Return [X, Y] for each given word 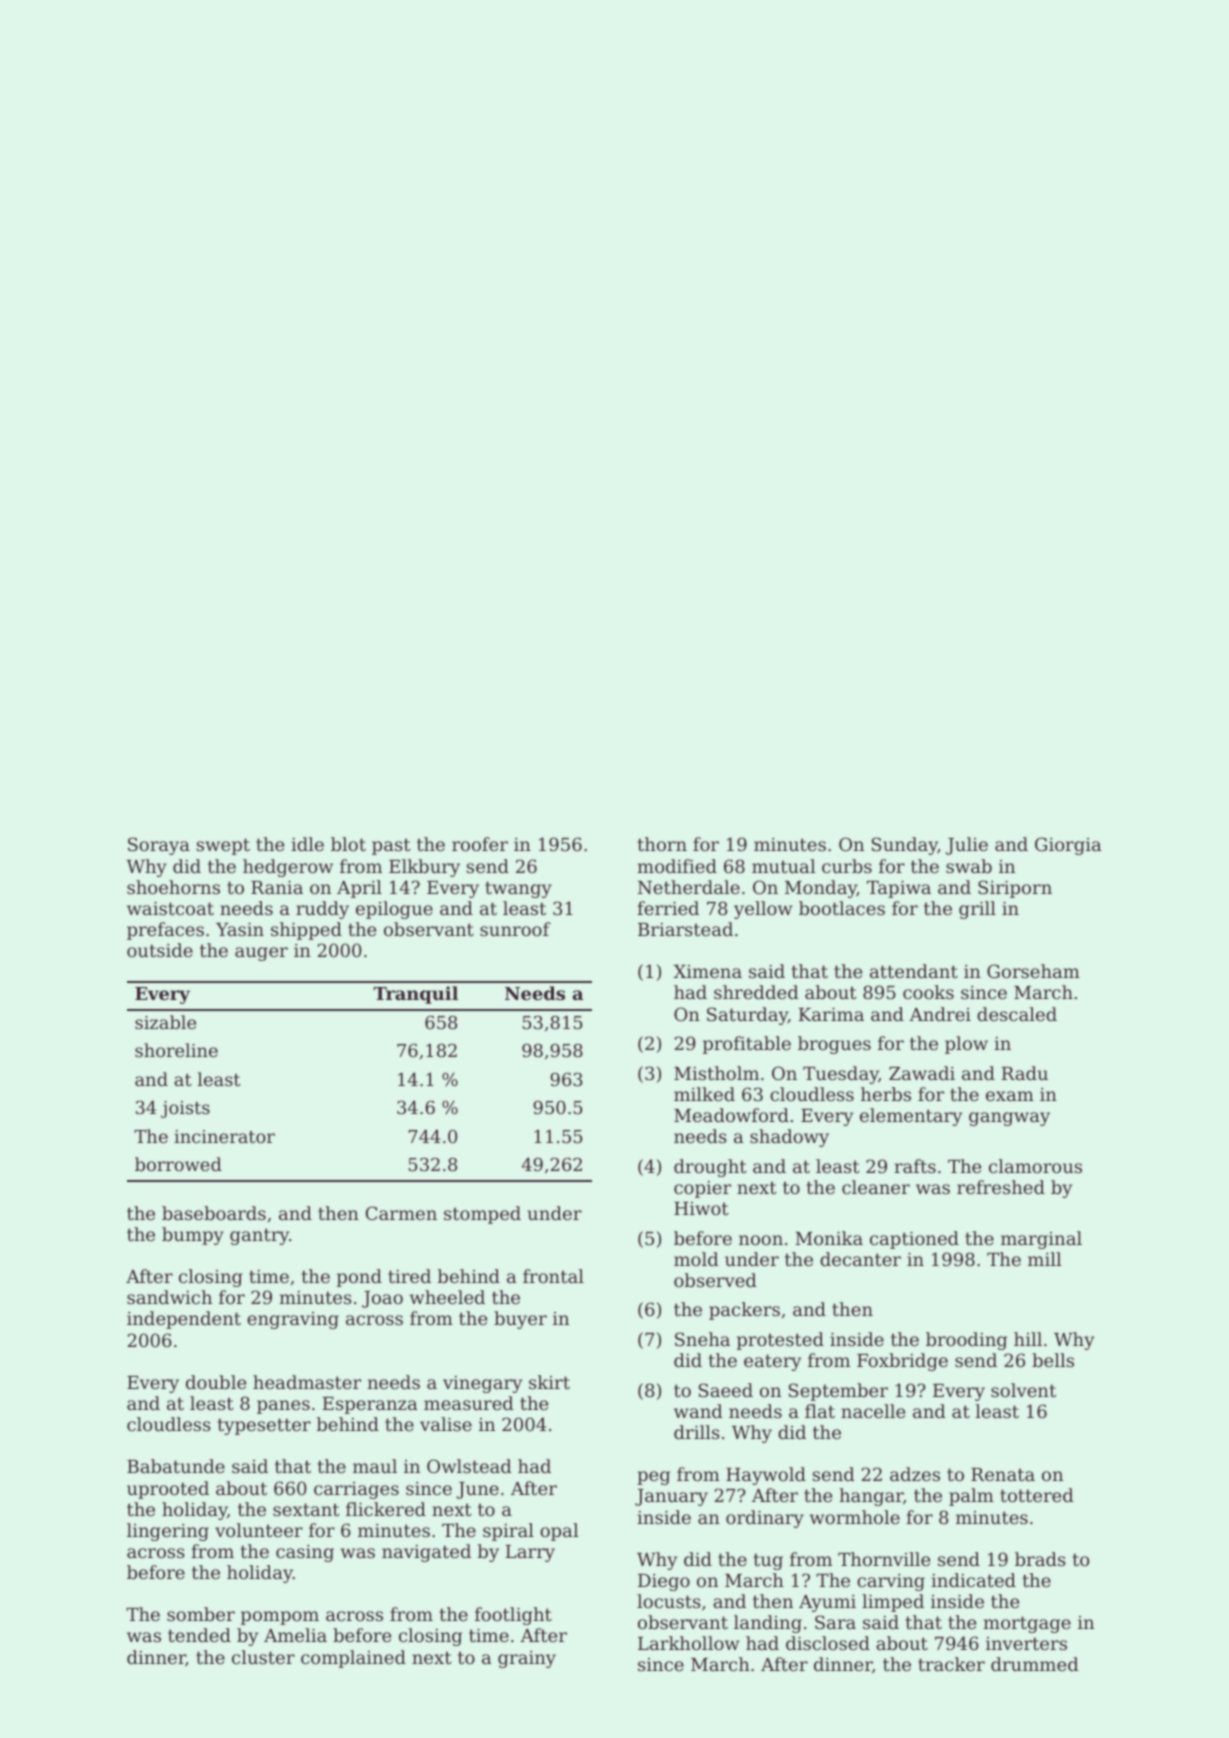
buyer [520, 1320]
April [359, 889]
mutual [783, 866]
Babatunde [176, 1466]
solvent [1023, 1390]
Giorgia [1068, 846]
